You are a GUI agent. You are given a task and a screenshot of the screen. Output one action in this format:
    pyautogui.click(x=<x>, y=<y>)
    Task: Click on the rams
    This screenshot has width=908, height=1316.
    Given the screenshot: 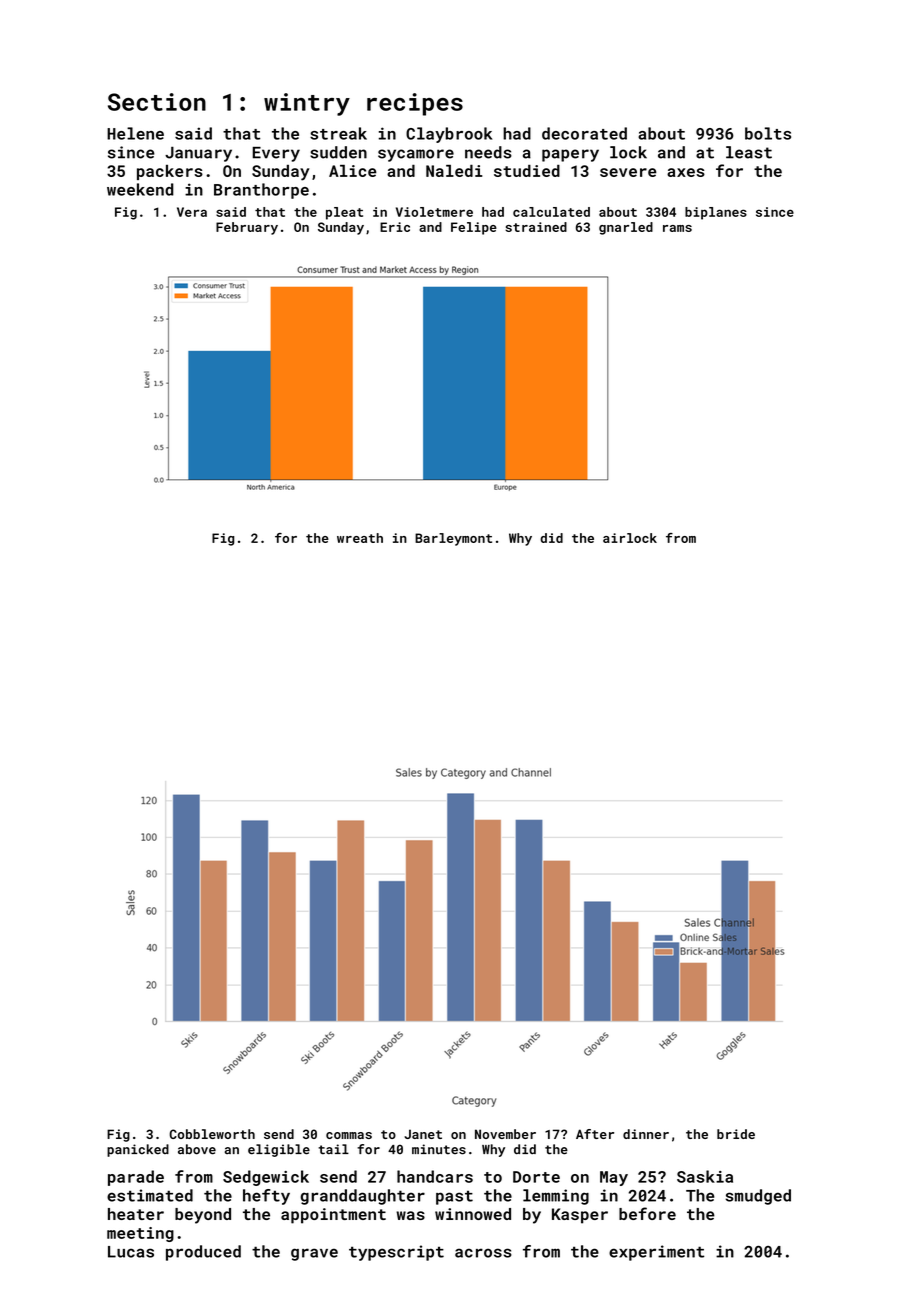 What is the action you would take?
    pyautogui.click(x=677, y=228)
